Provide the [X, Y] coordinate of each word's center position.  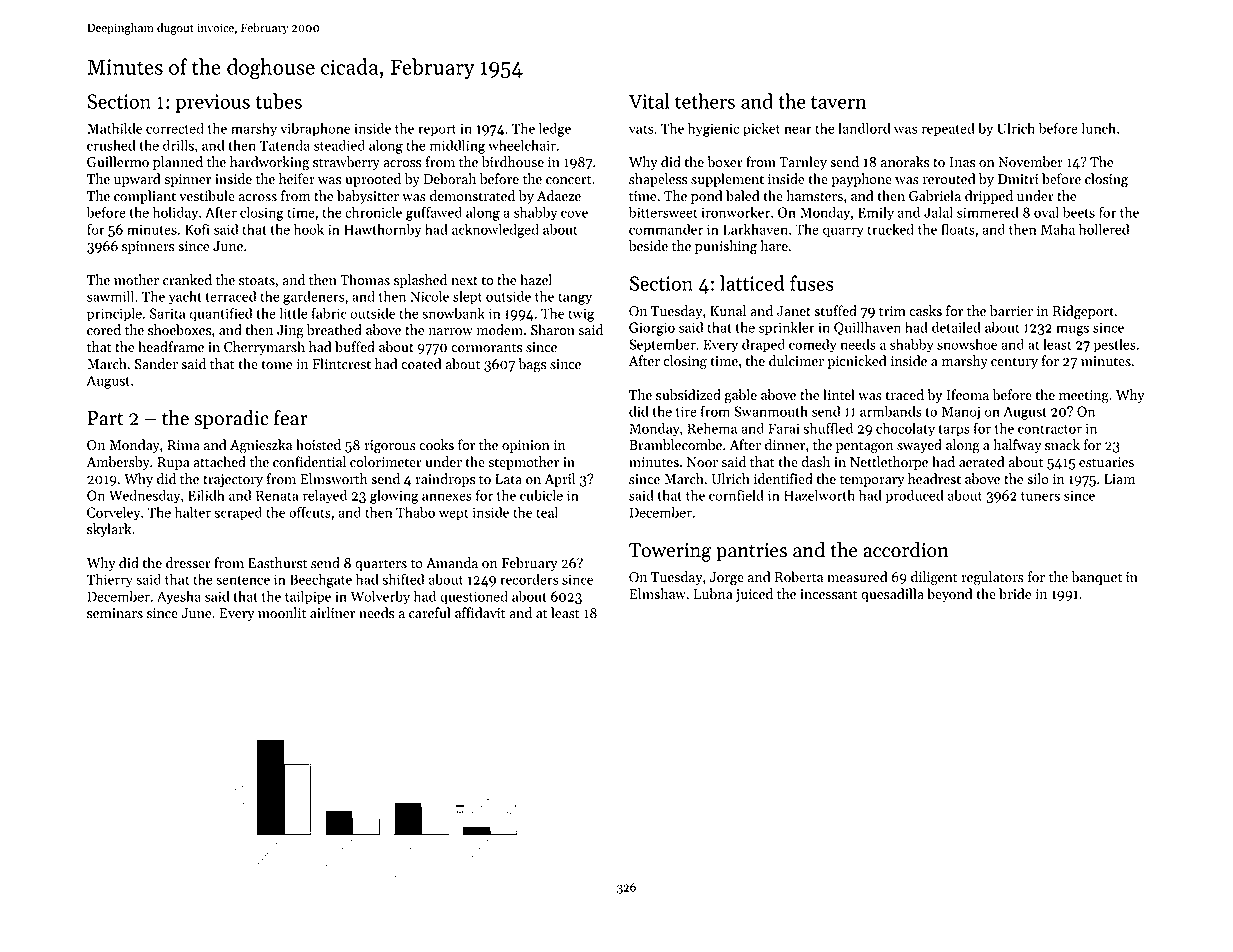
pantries [751, 552]
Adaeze [559, 196]
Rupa [173, 463]
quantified [221, 314]
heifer [297, 179]
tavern [838, 102]
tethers [705, 101]
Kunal [728, 311]
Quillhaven [867, 328]
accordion [906, 550]
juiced [754, 595]
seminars [115, 613]
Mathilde [114, 128]
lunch [1098, 128]
